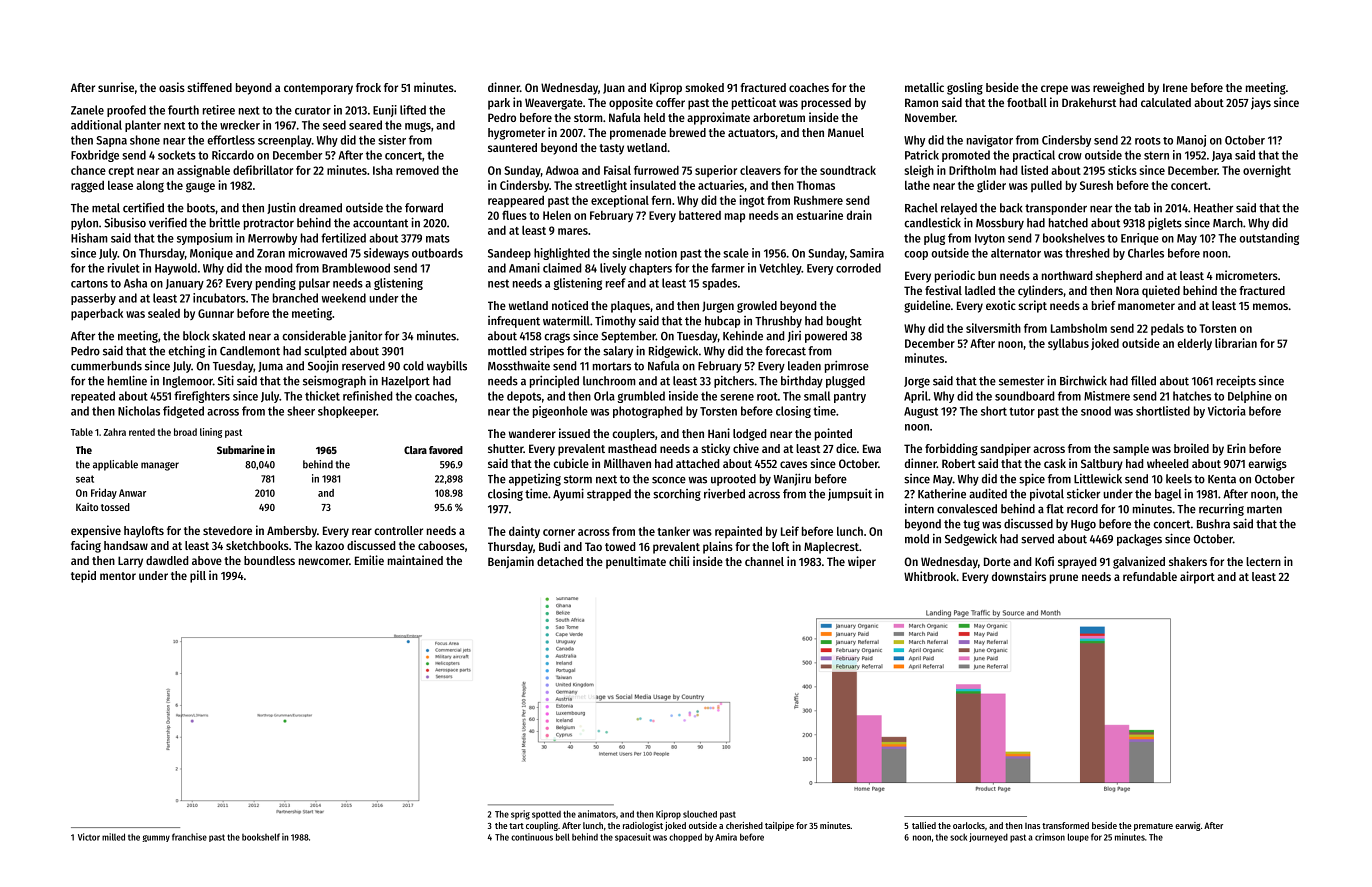 Image resolution: width=1372 pixels, height=887 pixels. I want to click on detached, so click(560, 561).
